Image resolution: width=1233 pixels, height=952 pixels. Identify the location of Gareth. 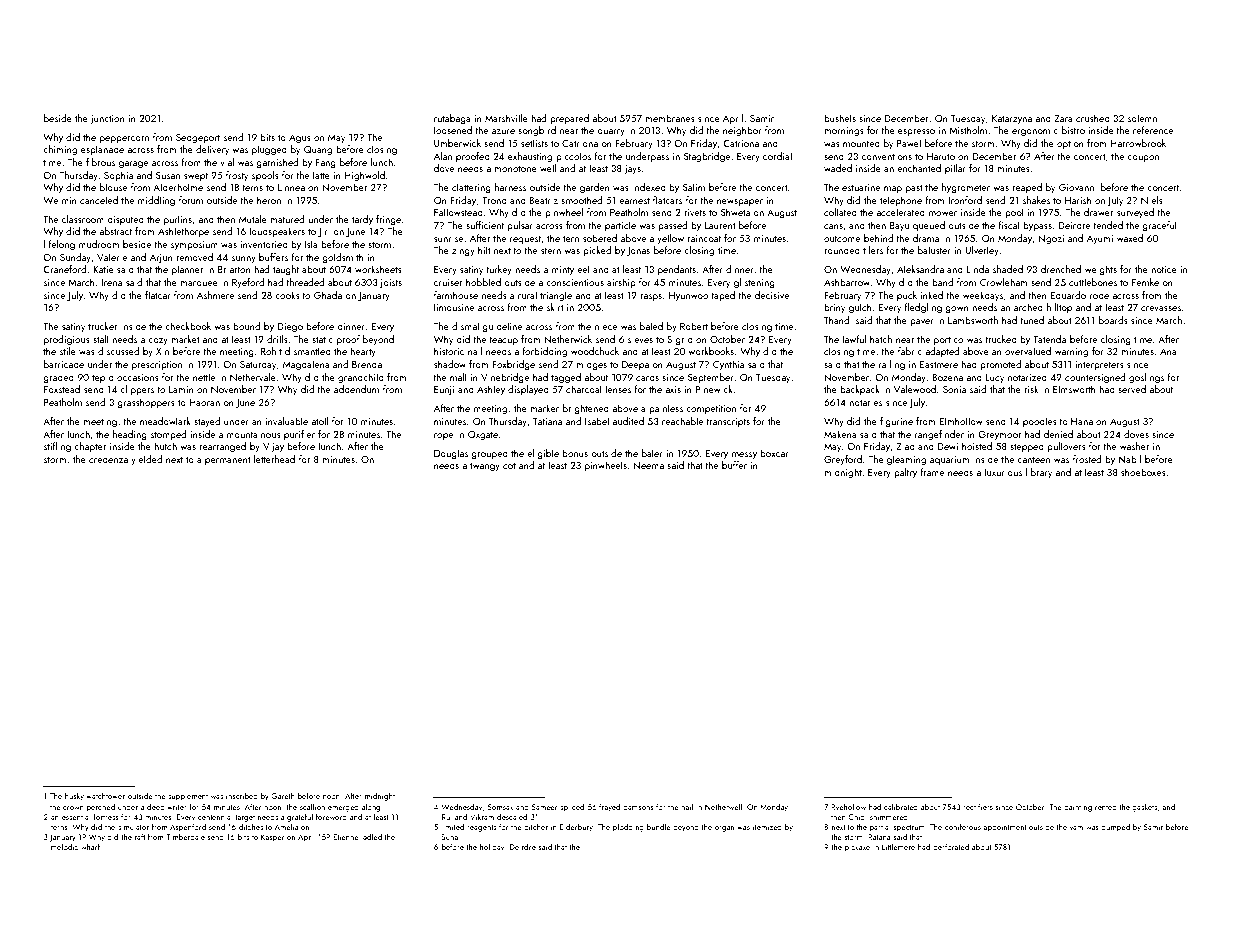
(283, 796).
